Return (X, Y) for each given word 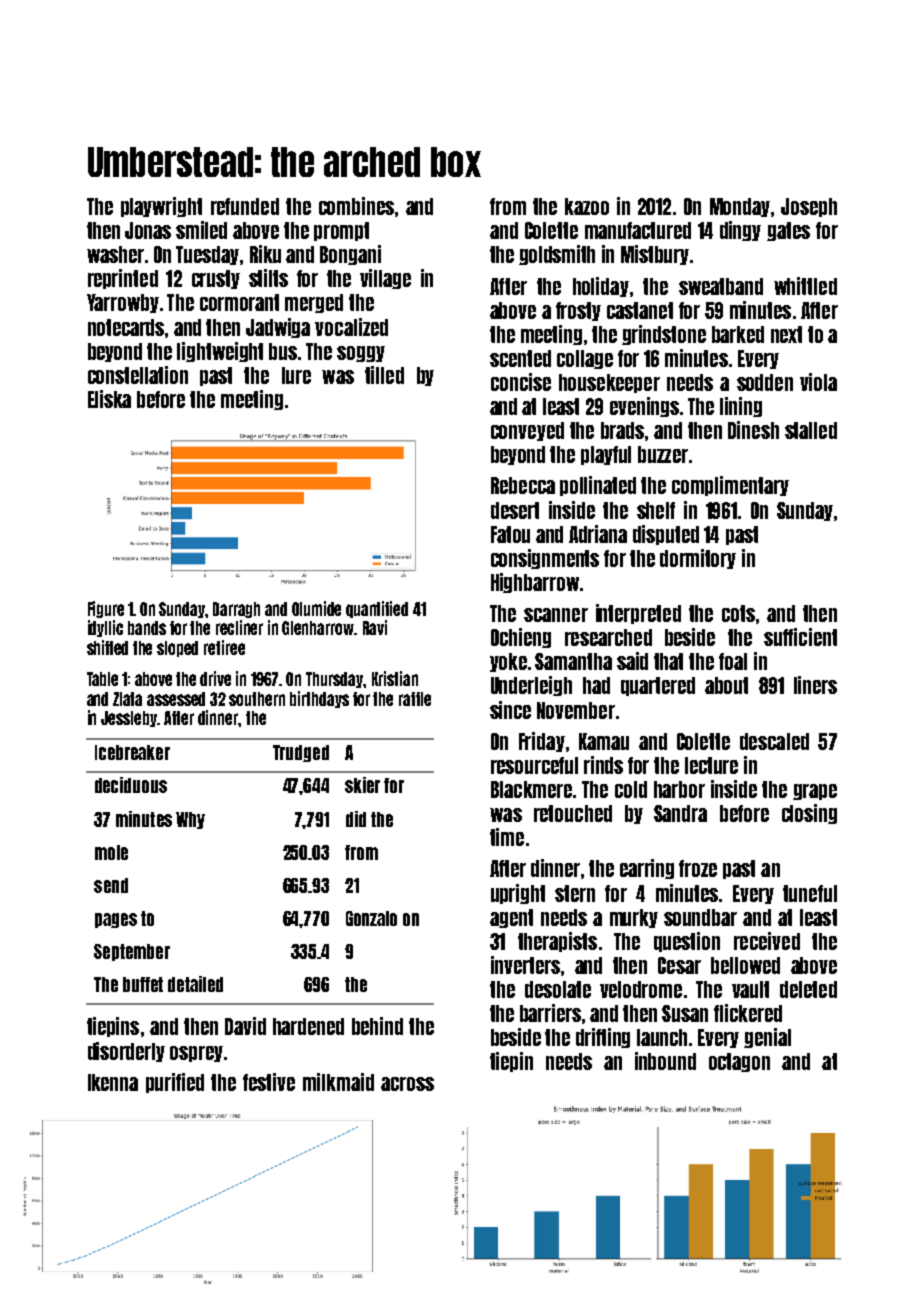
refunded (245, 206)
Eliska (109, 399)
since (510, 710)
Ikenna (113, 1082)
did (356, 819)
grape (815, 792)
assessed (176, 699)
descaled (774, 741)
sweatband (721, 286)
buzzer (663, 454)
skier (362, 785)
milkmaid (338, 1082)
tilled (384, 375)
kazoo (587, 206)
